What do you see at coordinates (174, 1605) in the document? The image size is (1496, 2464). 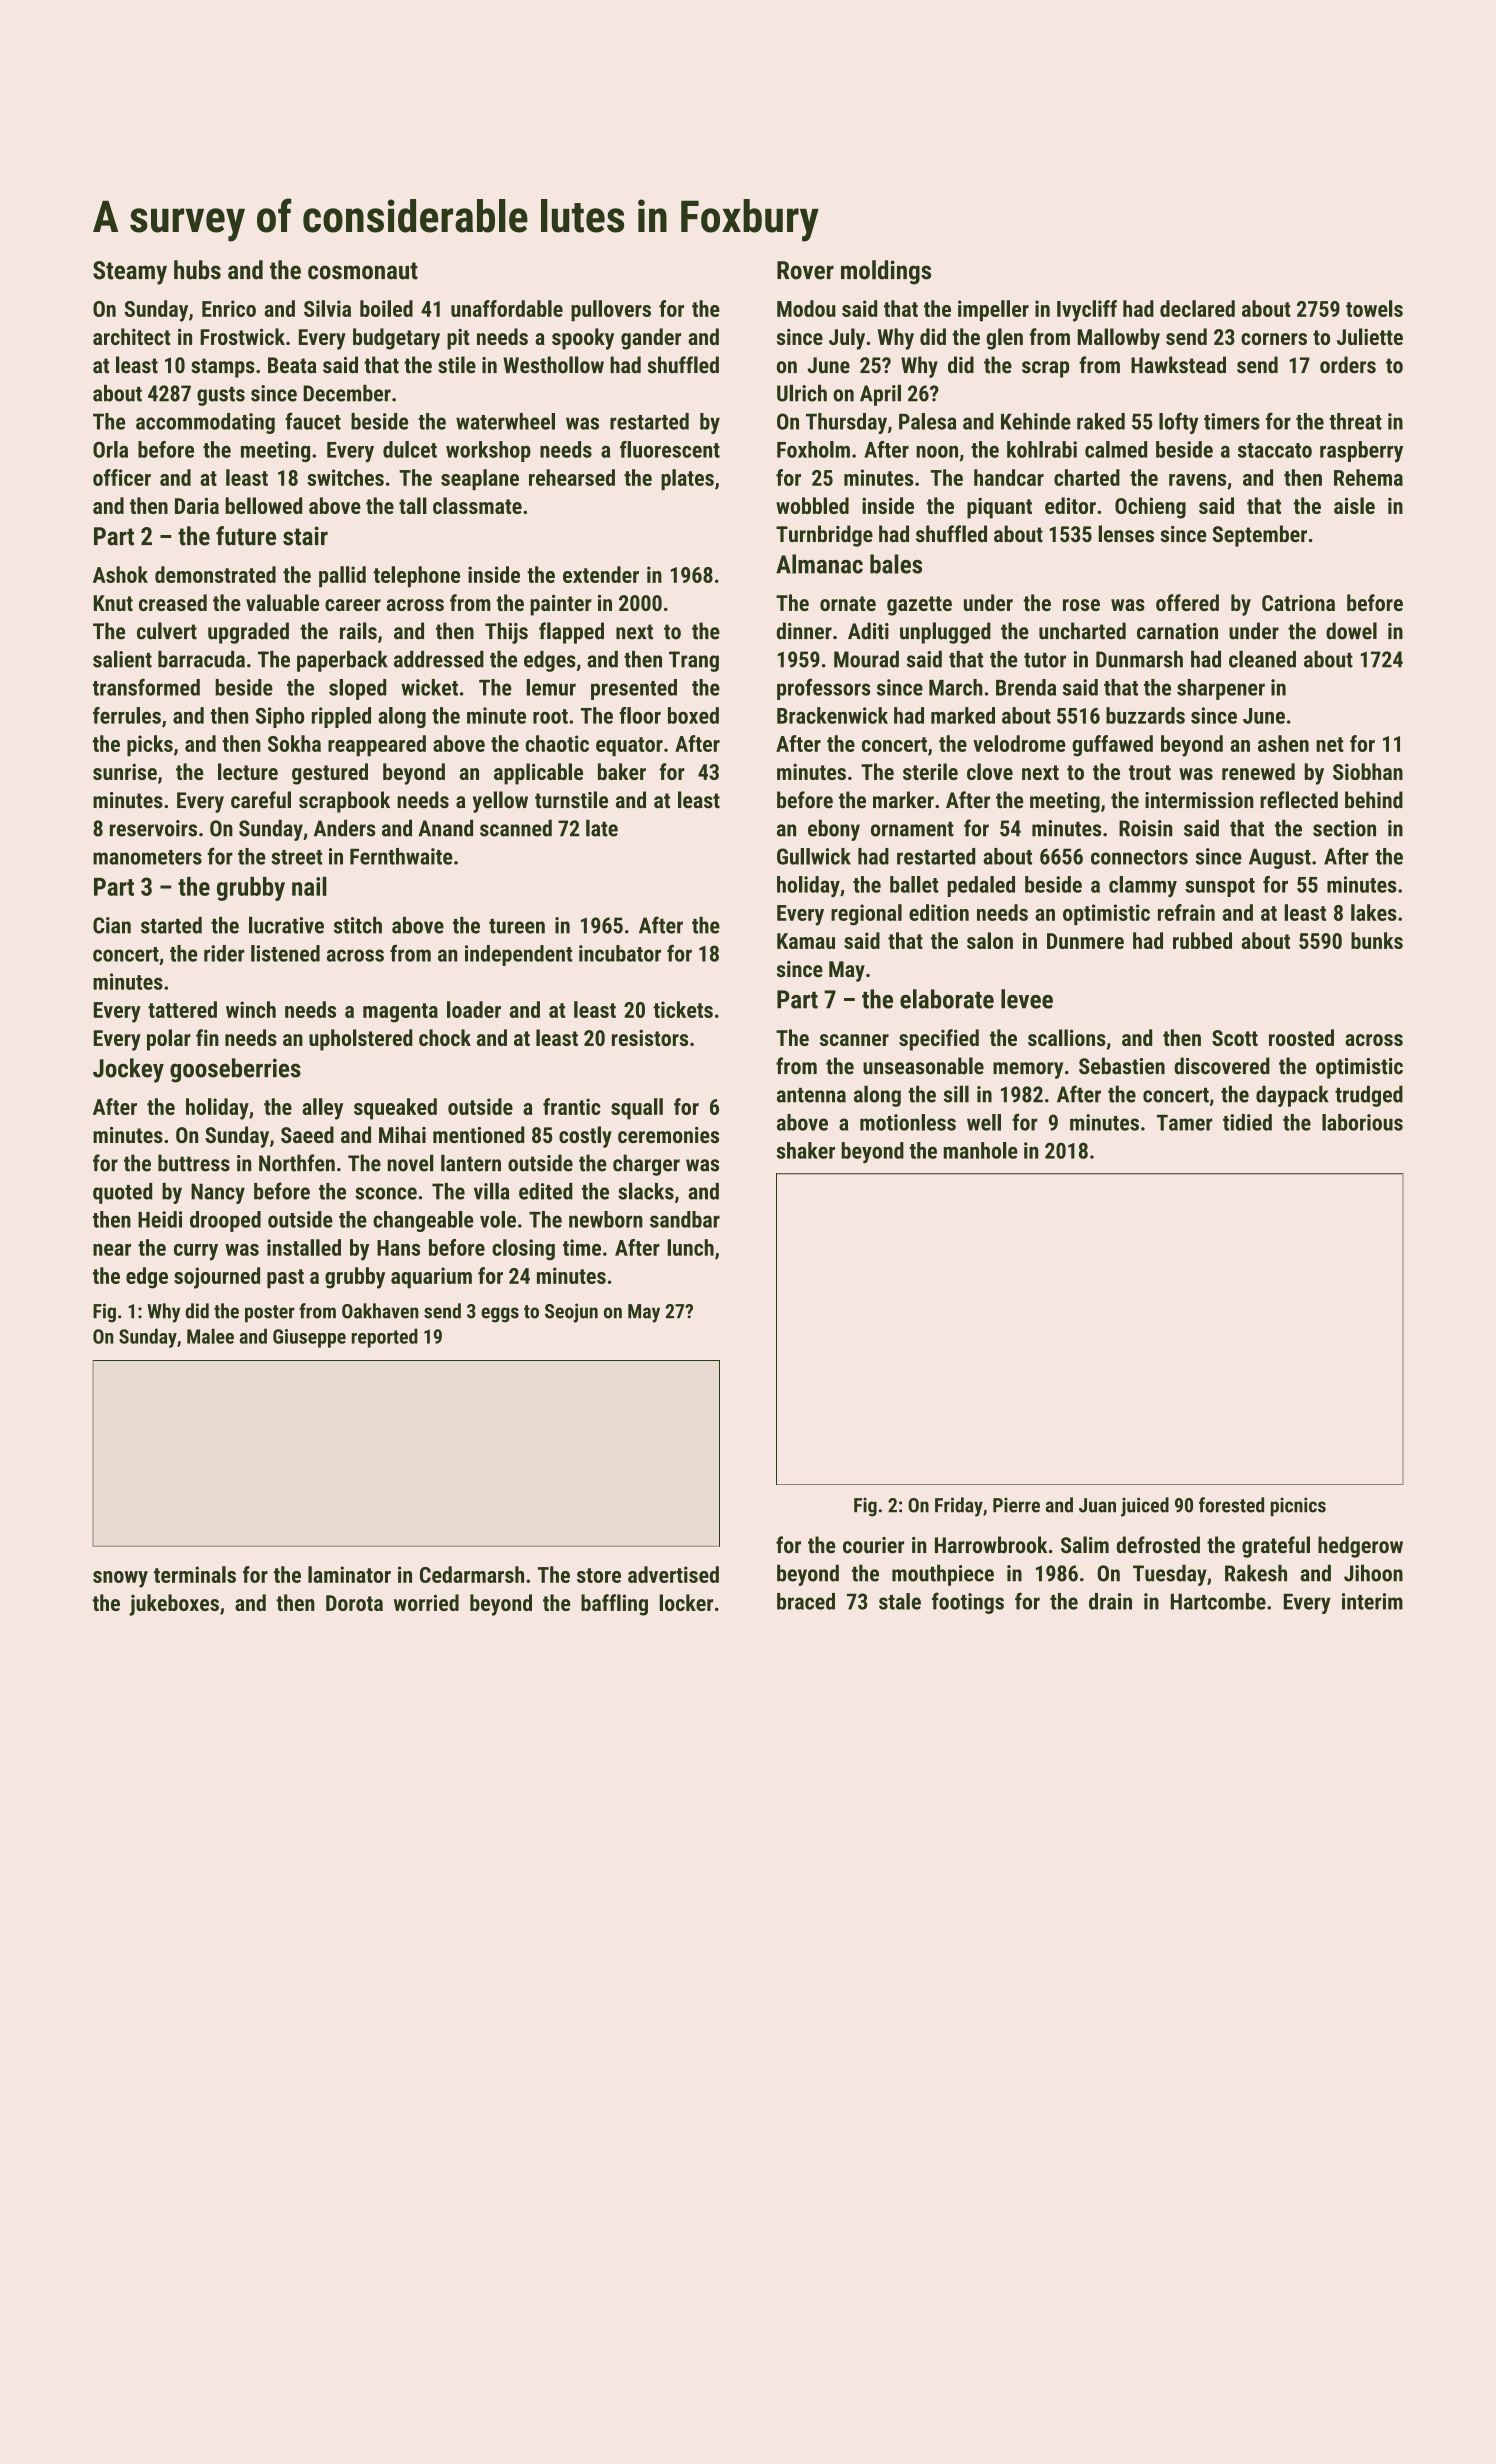 I see `jukeboxes` at bounding box center [174, 1605].
